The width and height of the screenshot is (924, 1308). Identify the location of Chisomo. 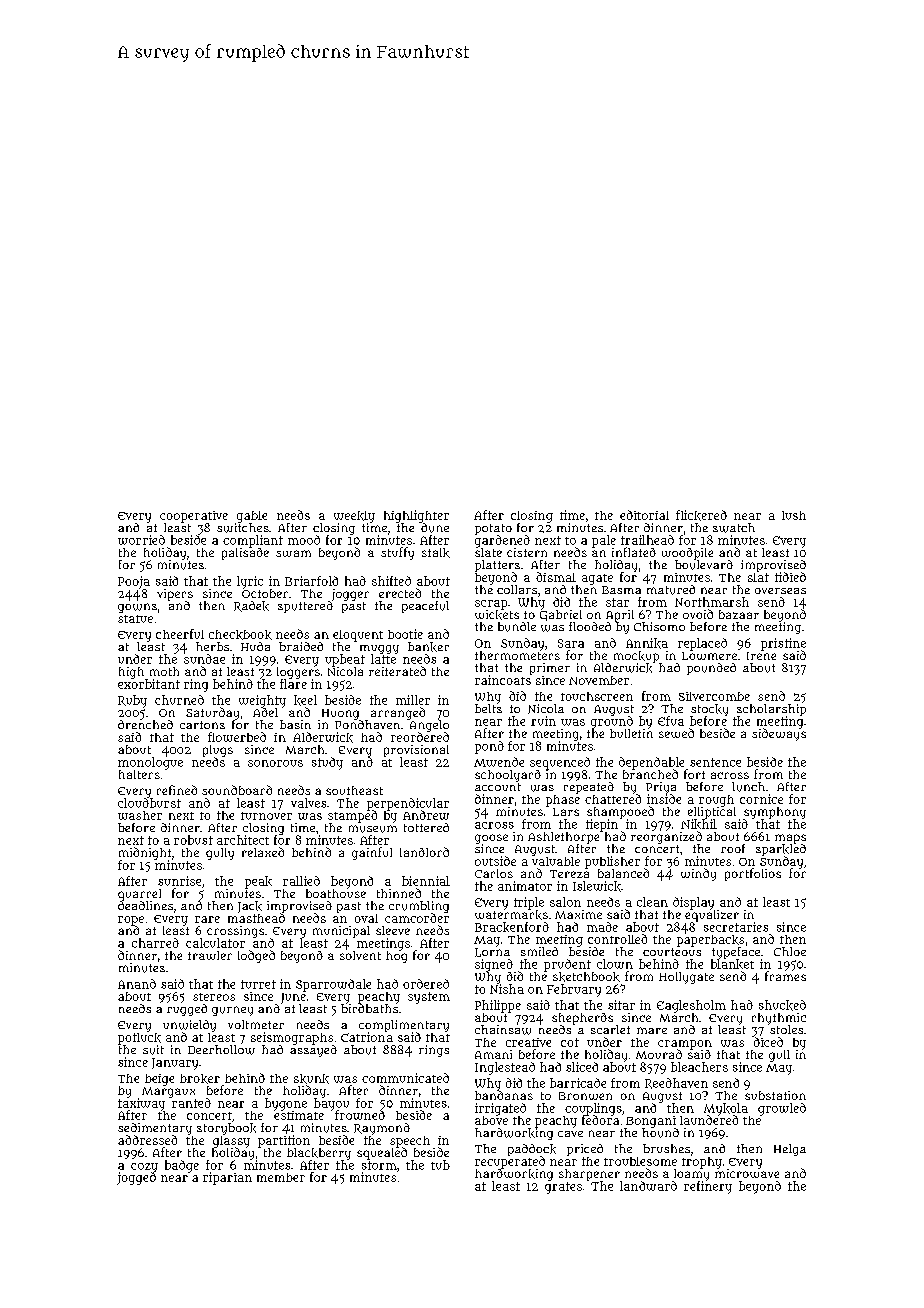
(659, 626).
